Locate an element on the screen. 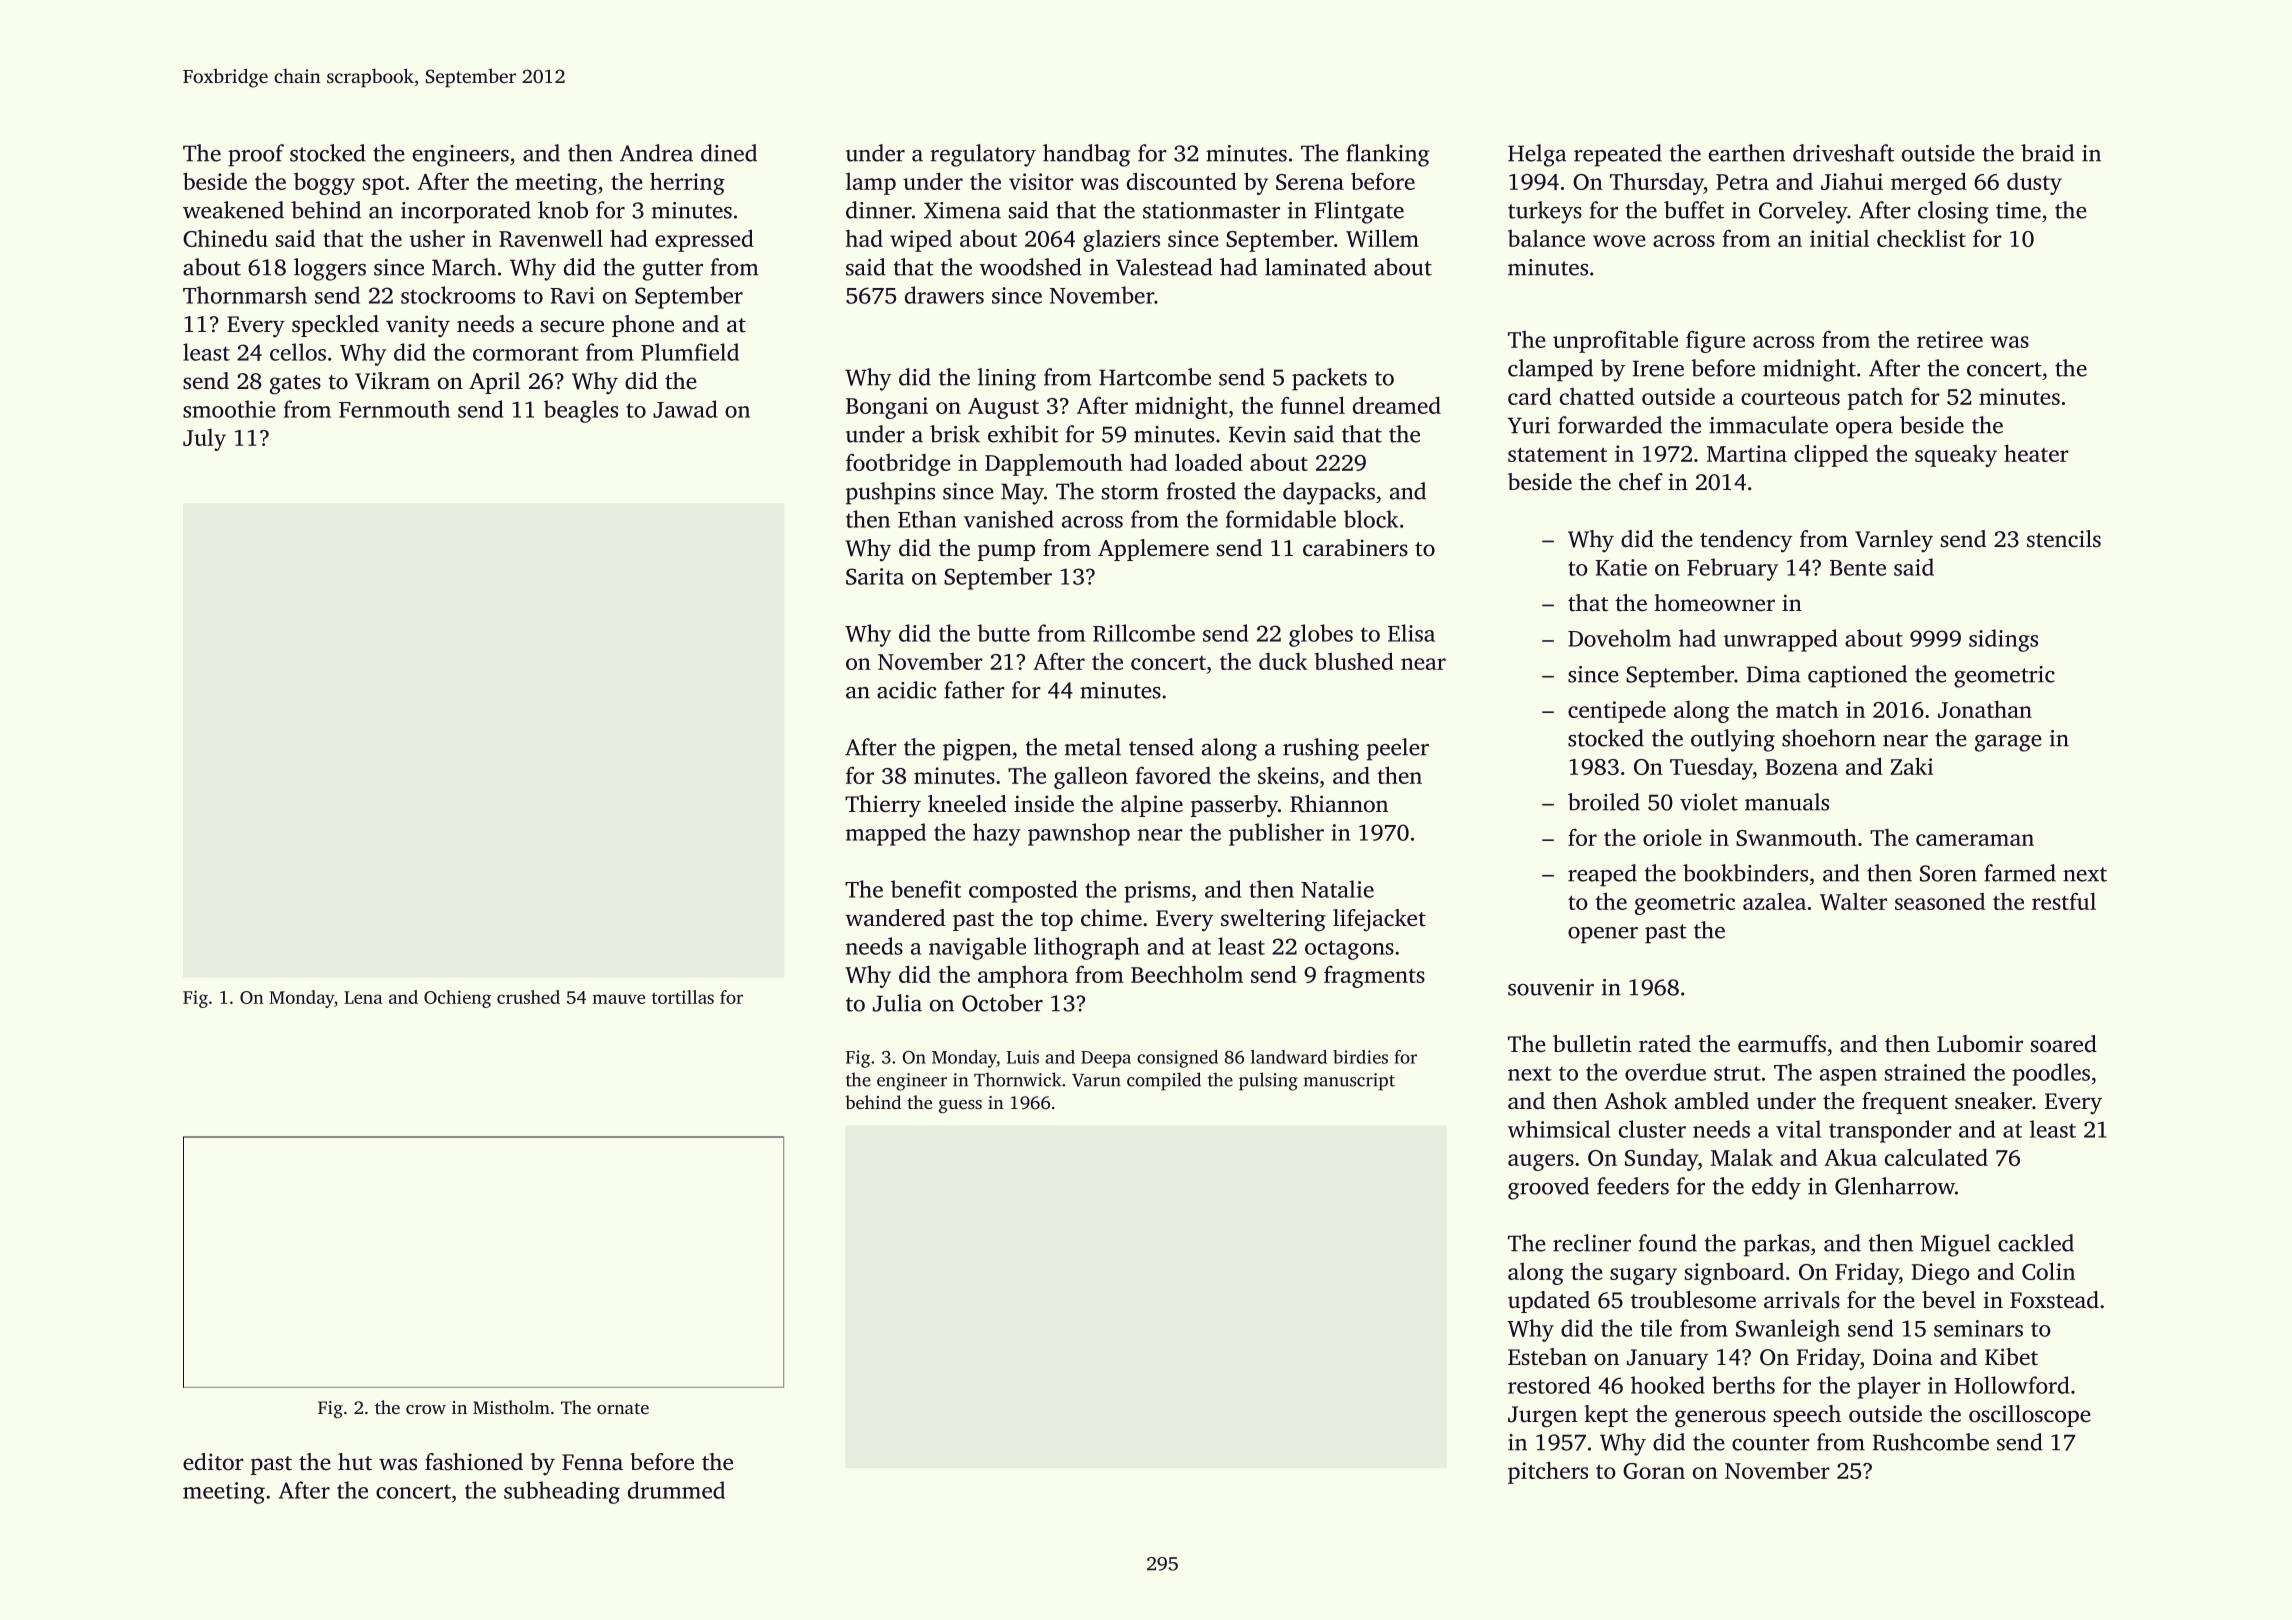 This screenshot has height=1620, width=2292. Colin is located at coordinates (2048, 1271).
